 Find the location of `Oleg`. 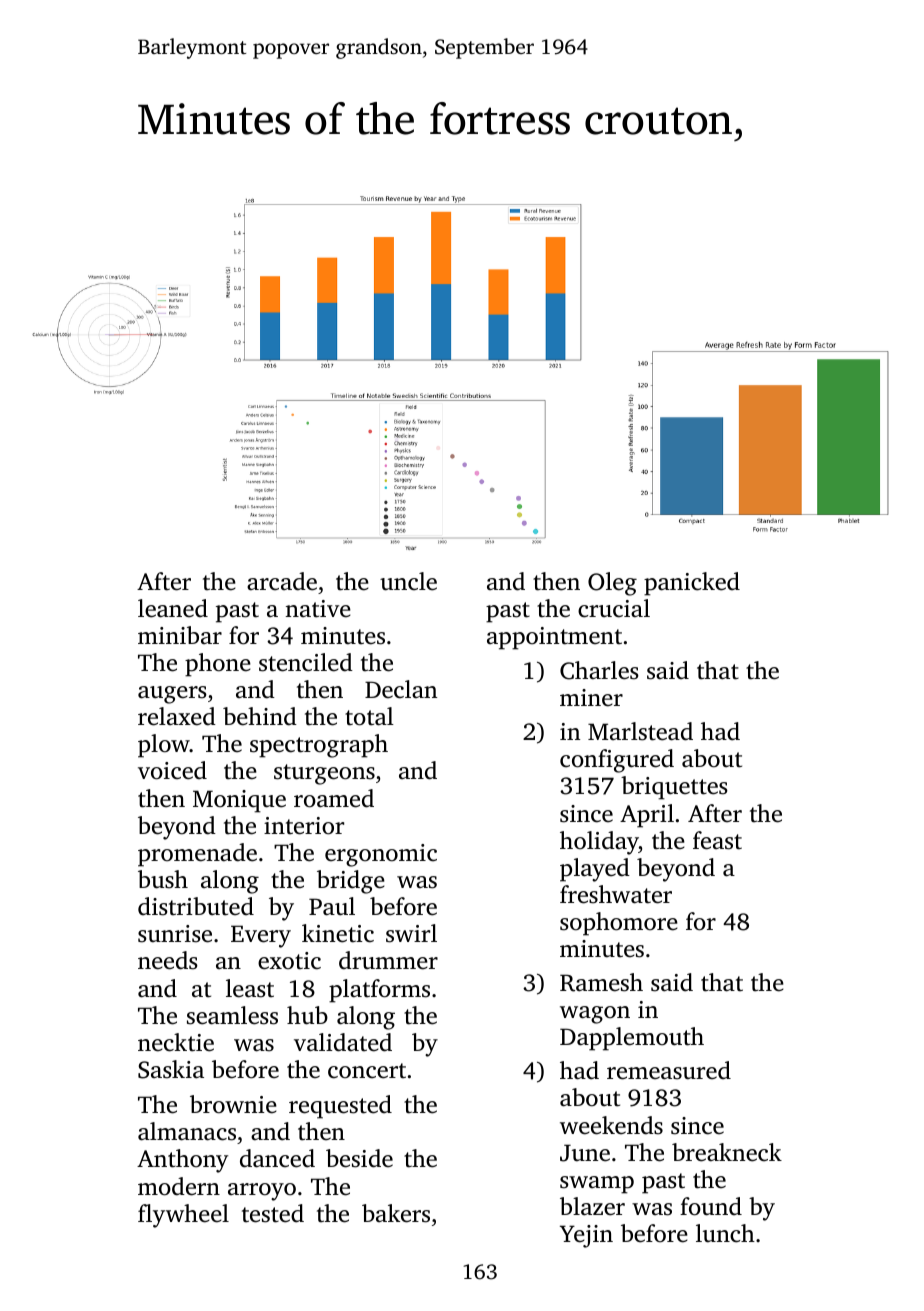

Oleg is located at coordinates (612, 584).
